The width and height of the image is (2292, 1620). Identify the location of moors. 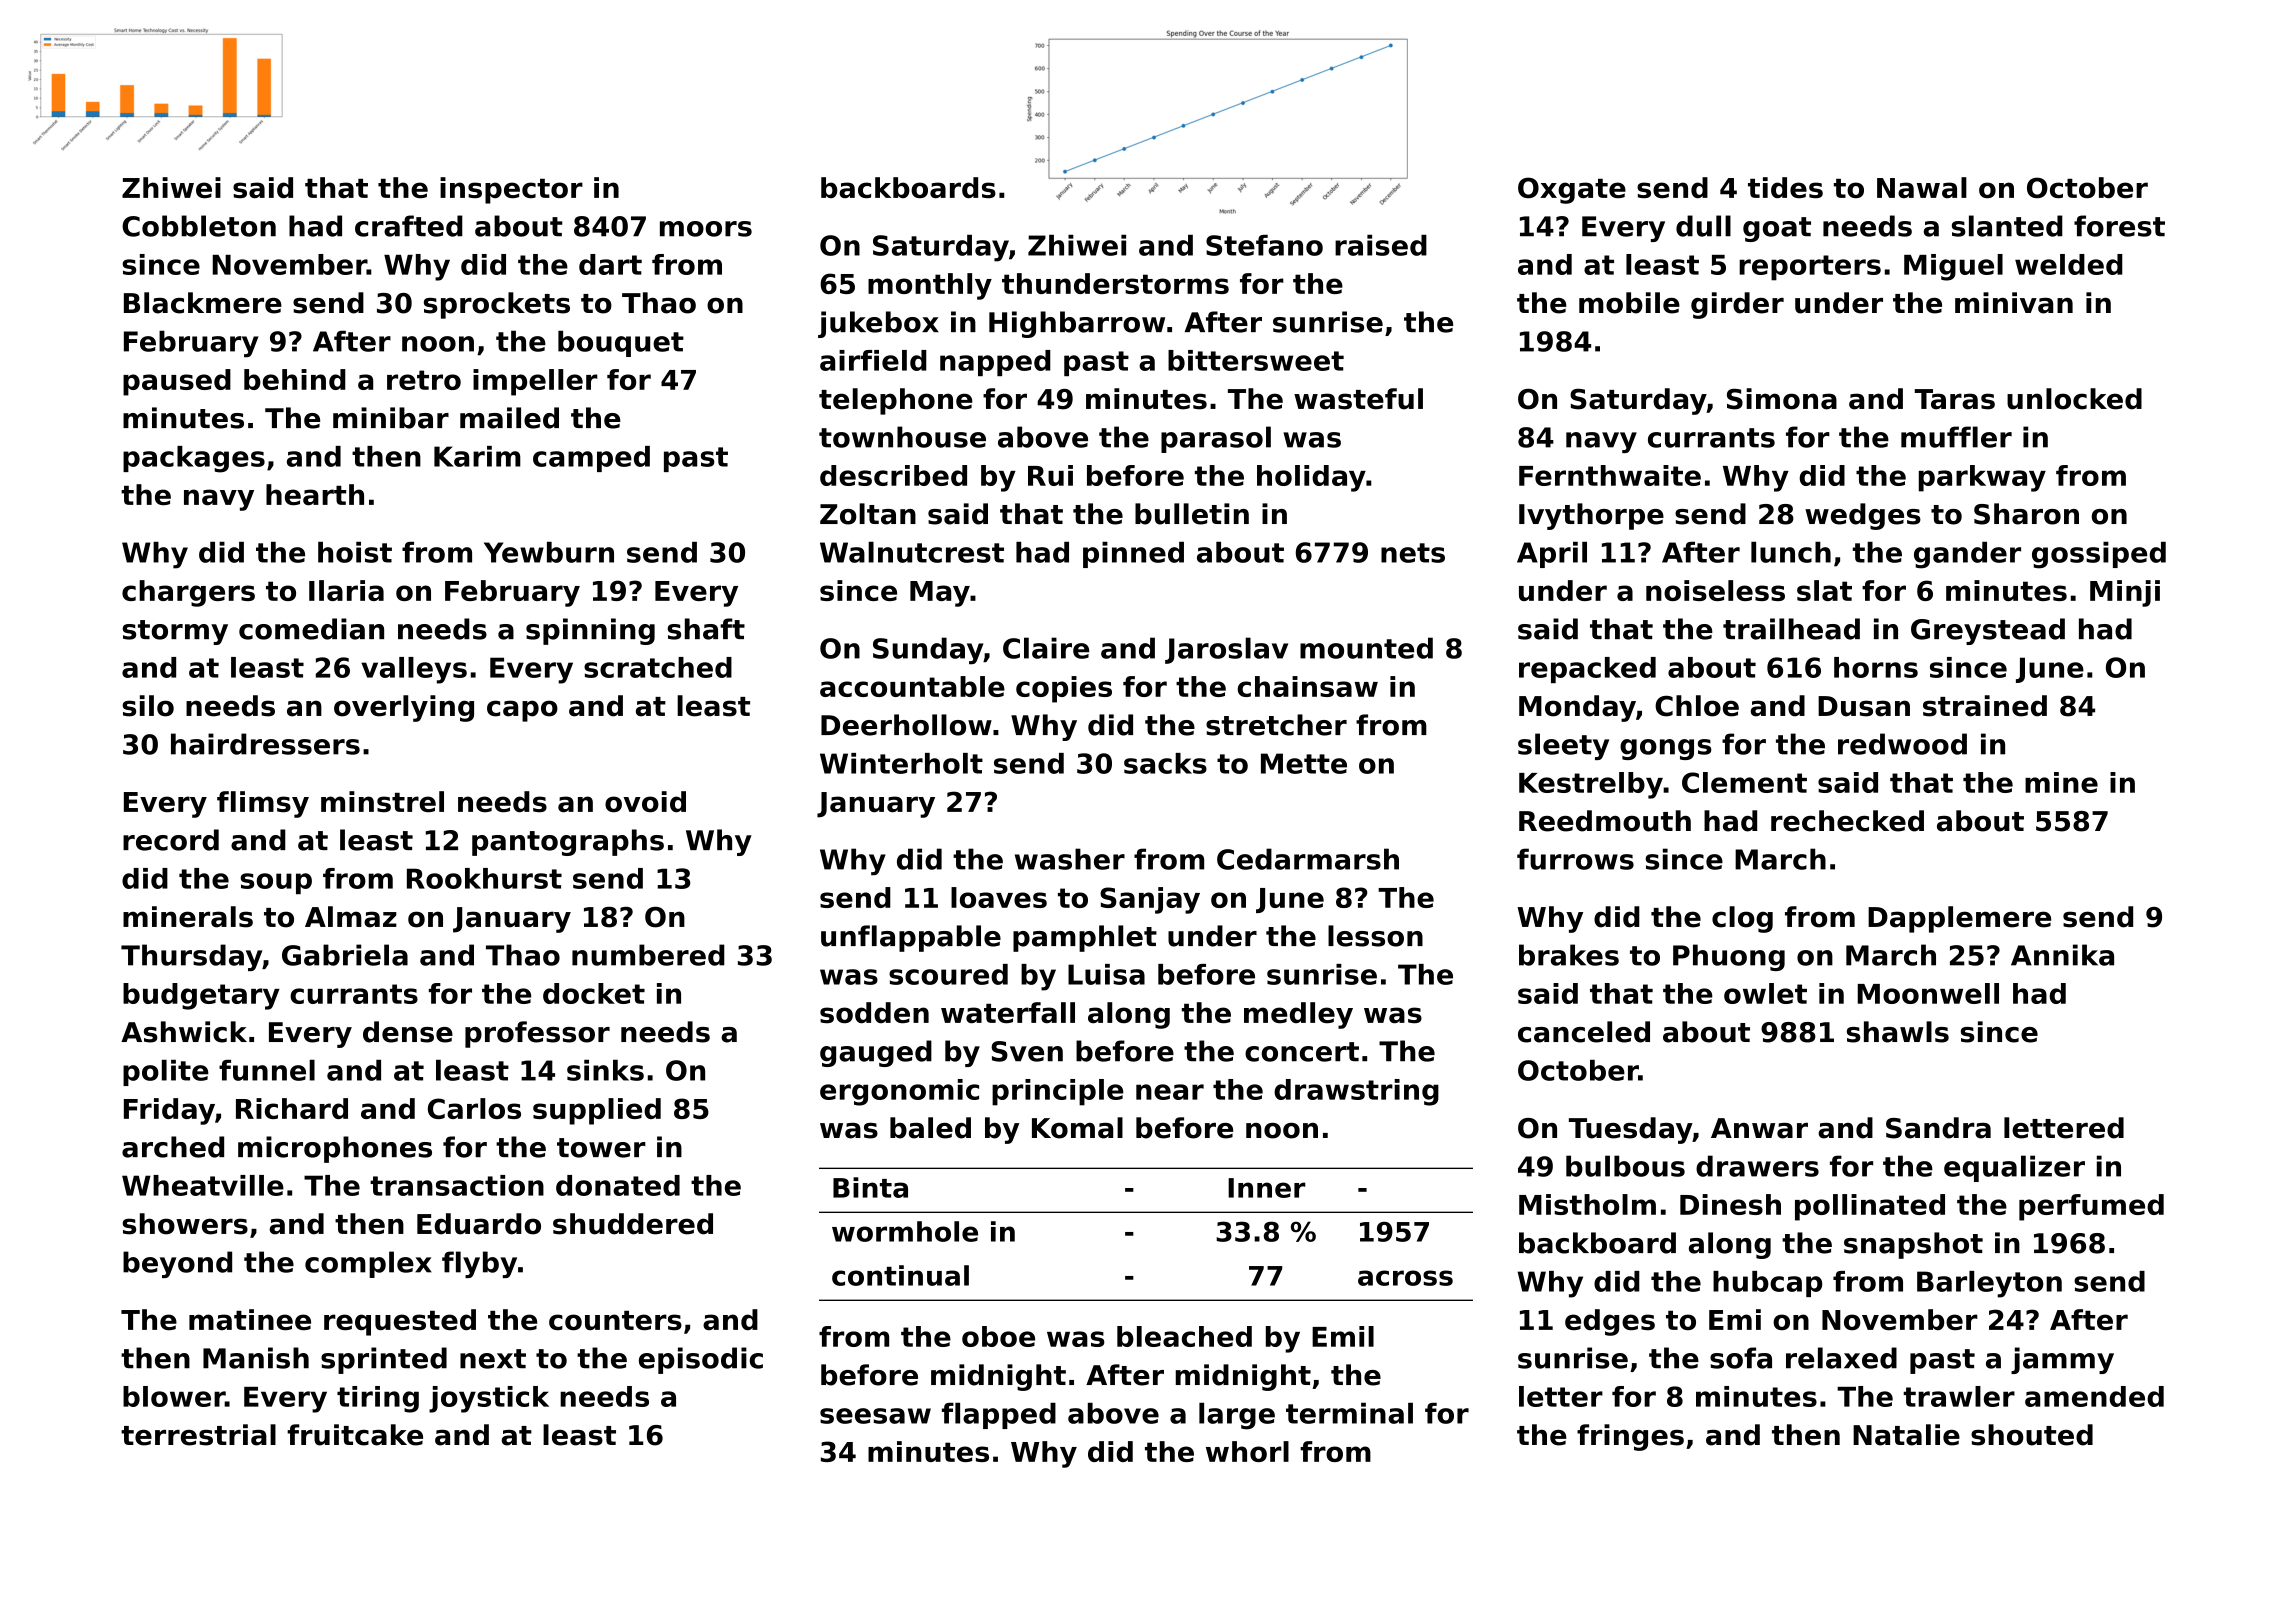
(706, 229).
